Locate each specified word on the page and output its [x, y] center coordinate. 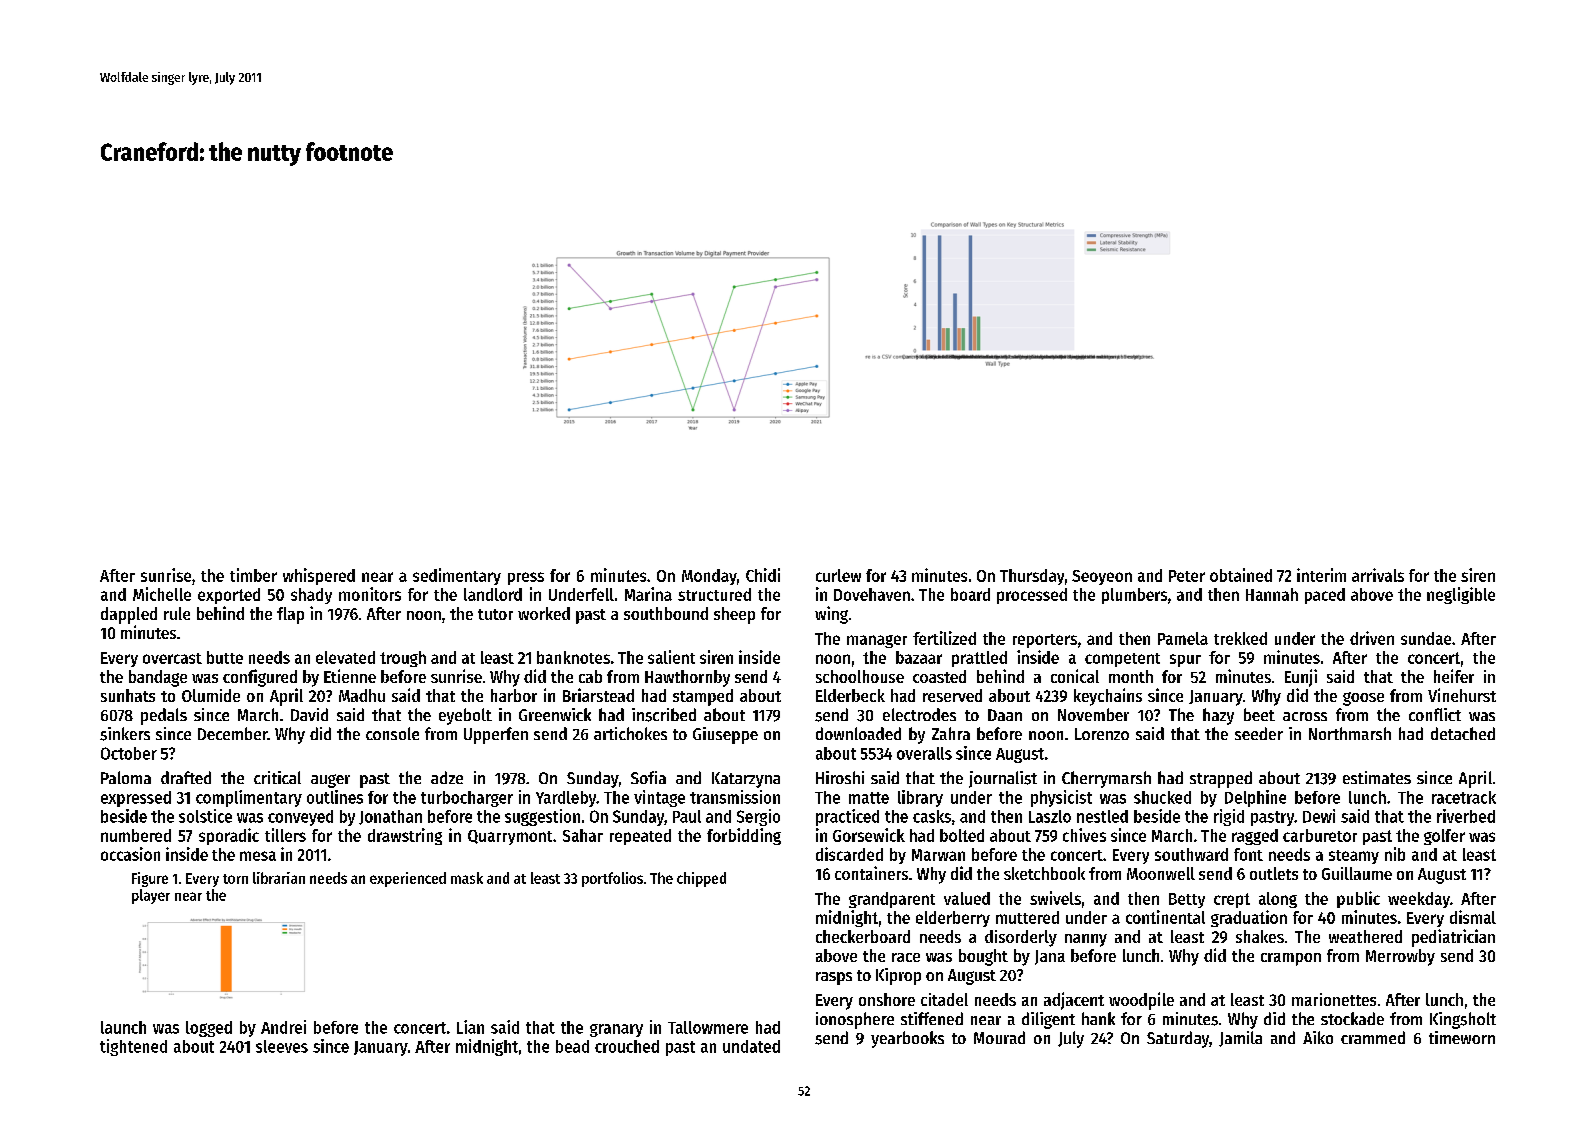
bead [572, 1046]
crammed [1373, 1037]
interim [1321, 575]
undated [751, 1046]
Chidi [763, 575]
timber [253, 575]
